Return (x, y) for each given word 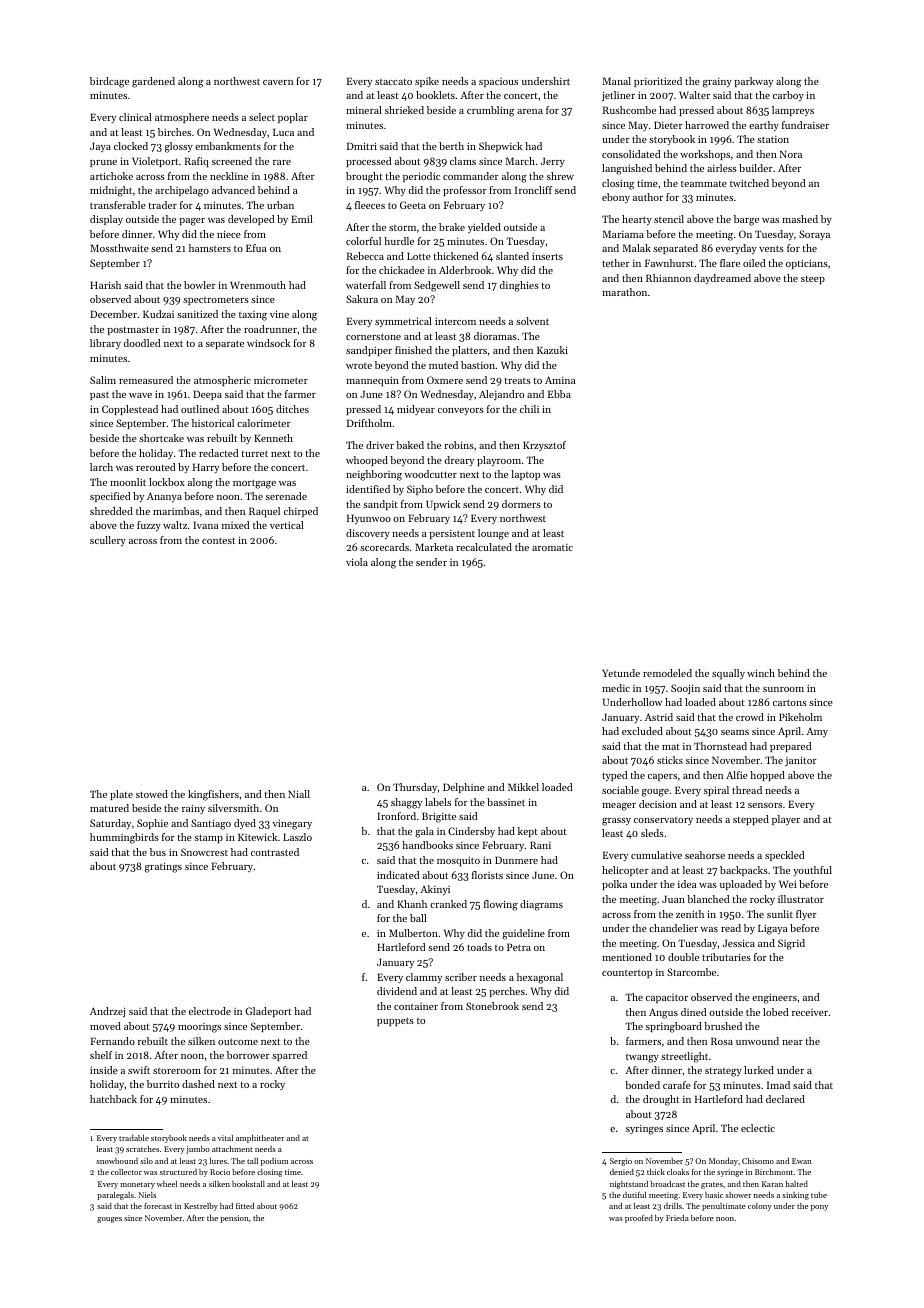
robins (459, 445)
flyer (806, 915)
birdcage (109, 82)
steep (813, 280)
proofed (639, 1219)
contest (218, 540)
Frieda (677, 1218)
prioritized (658, 82)
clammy (424, 978)
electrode (210, 1011)
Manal (617, 81)
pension (234, 1219)
